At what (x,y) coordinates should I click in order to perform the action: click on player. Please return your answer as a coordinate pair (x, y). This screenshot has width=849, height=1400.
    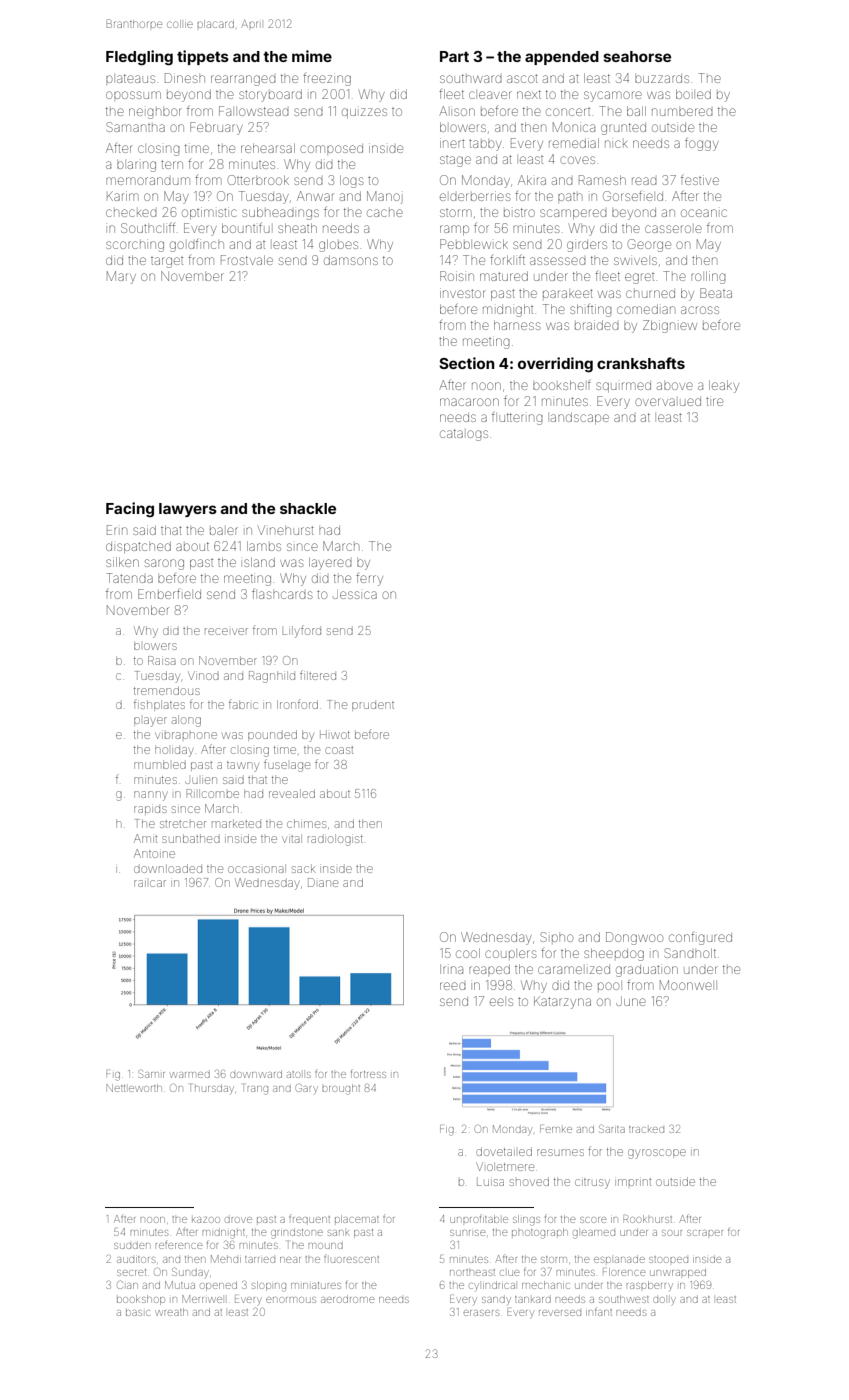
    Looking at the image, I should click on (150, 722).
